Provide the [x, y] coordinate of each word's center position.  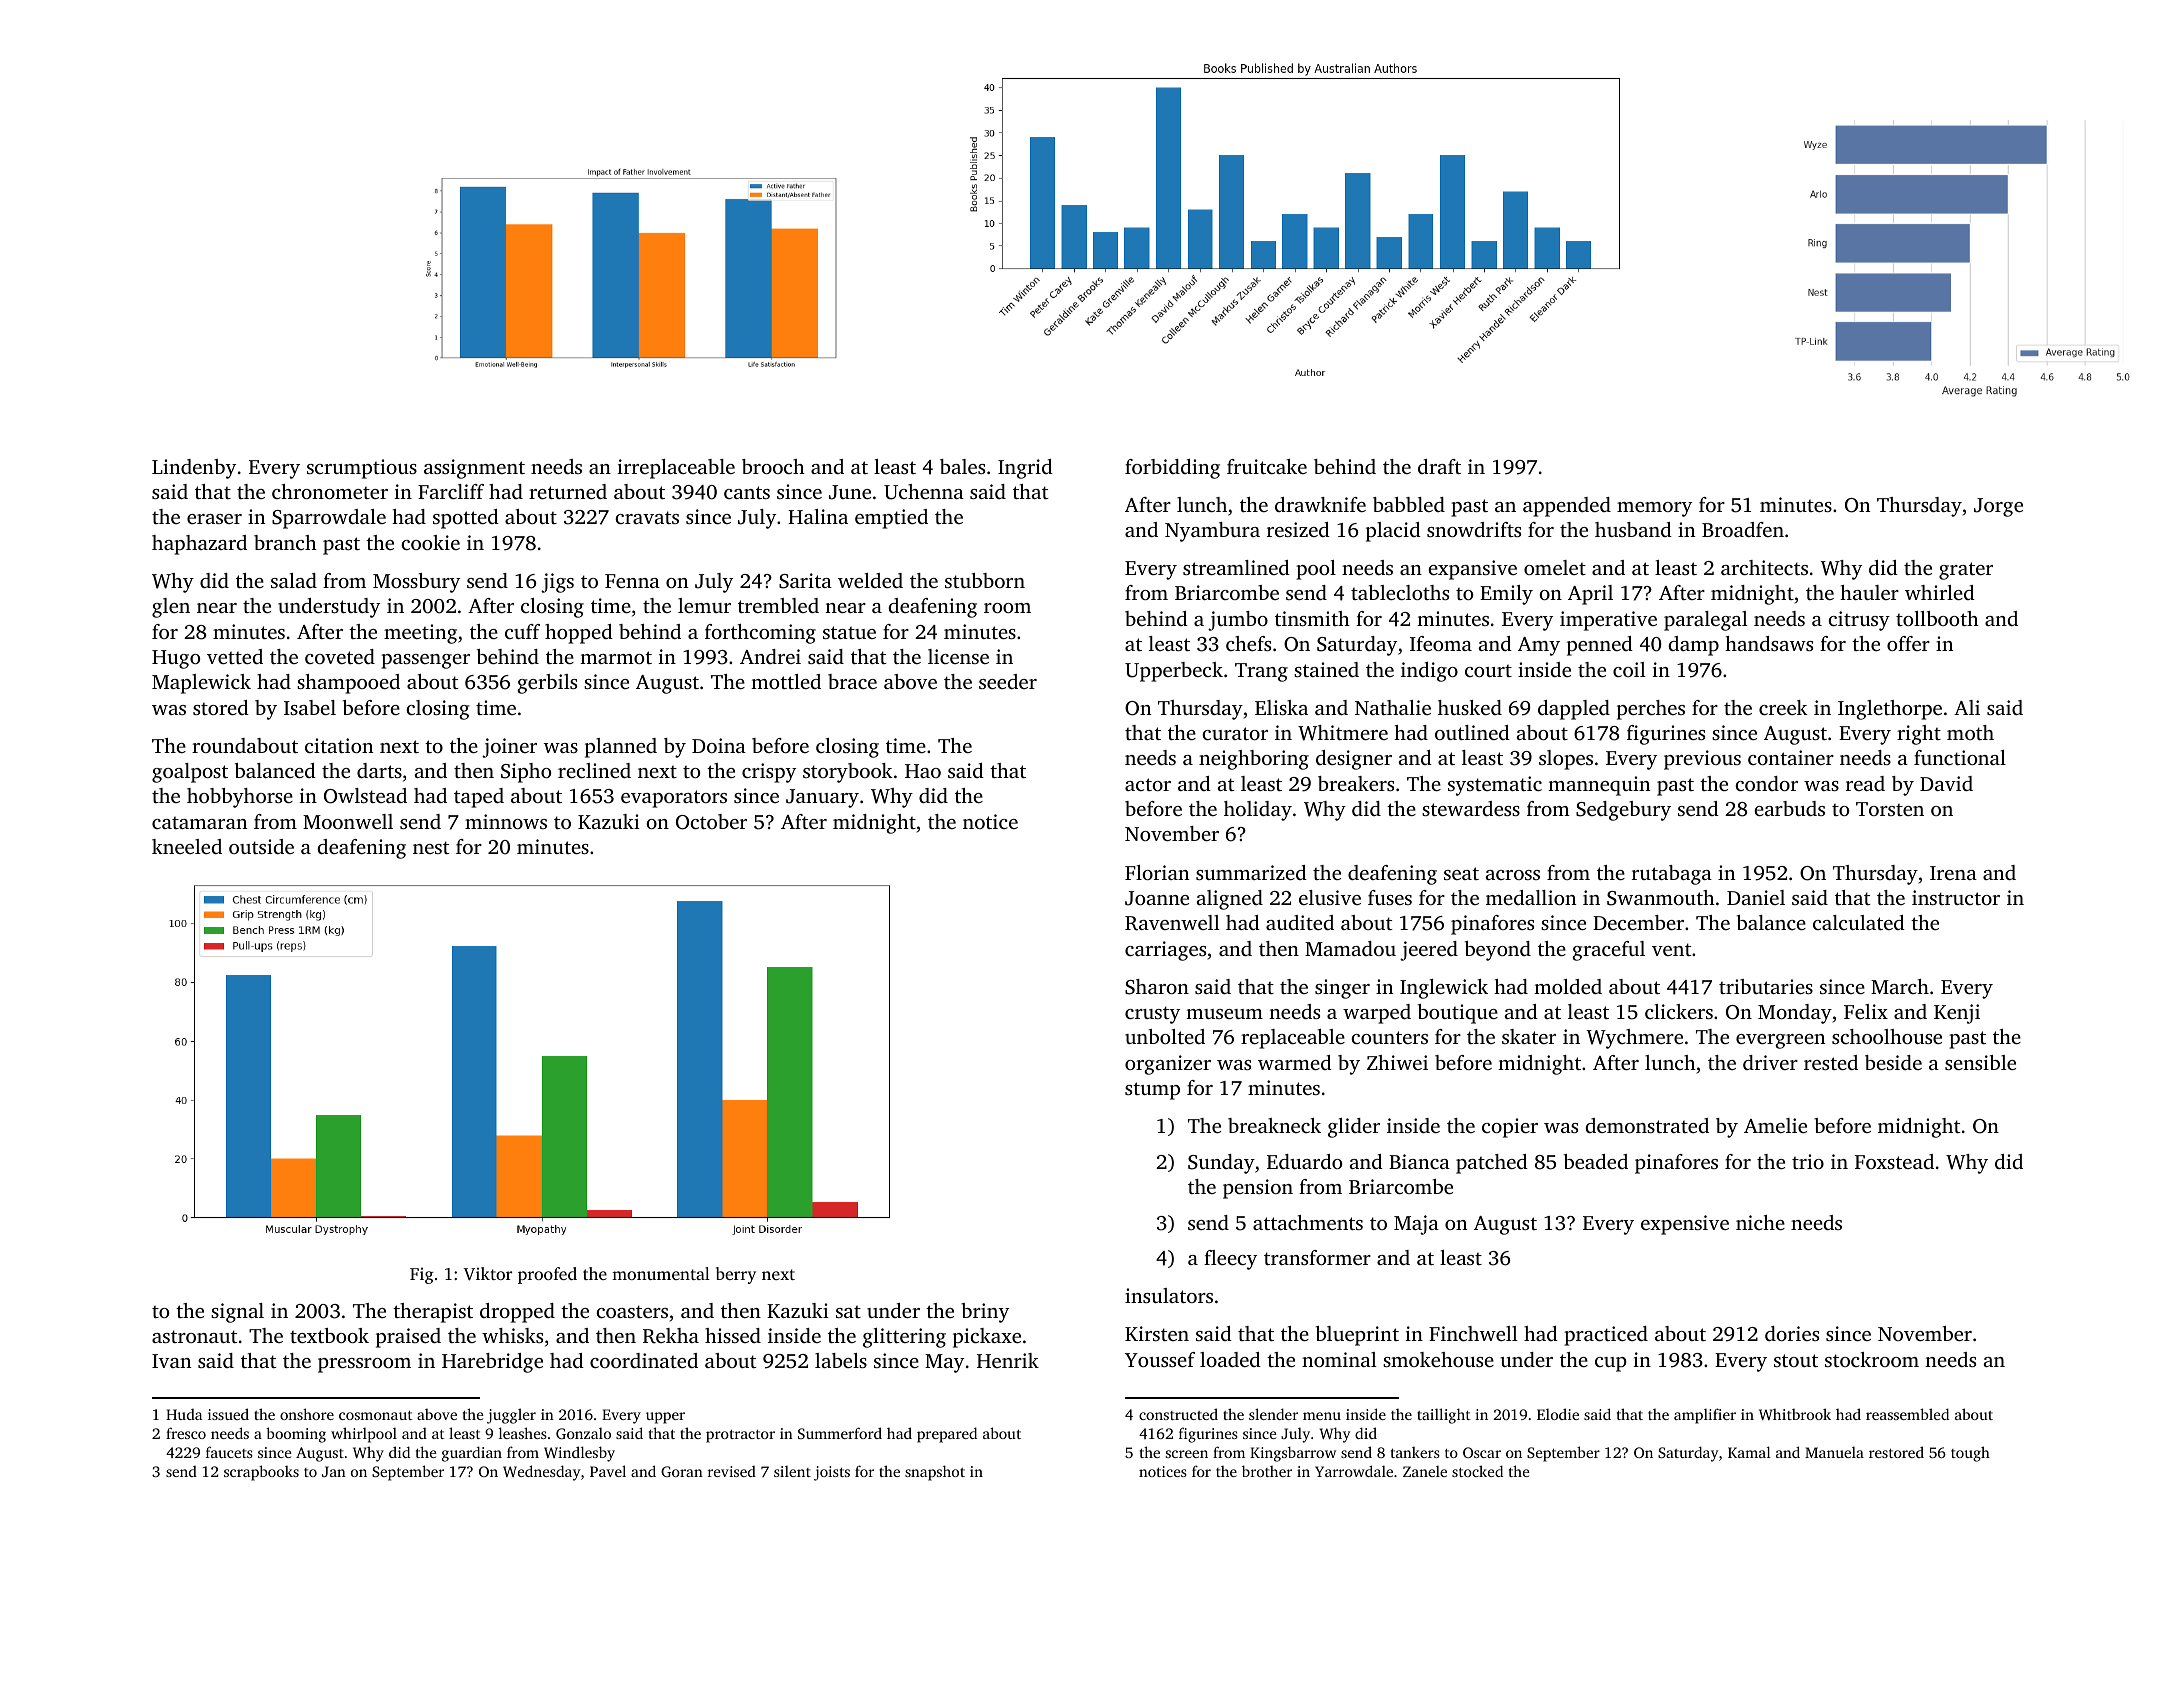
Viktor [487, 1274]
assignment [474, 469]
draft [1439, 466]
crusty [1152, 1015]
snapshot [935, 1473]
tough [1970, 1454]
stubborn [985, 580]
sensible [1980, 1062]
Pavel [608, 1471]
